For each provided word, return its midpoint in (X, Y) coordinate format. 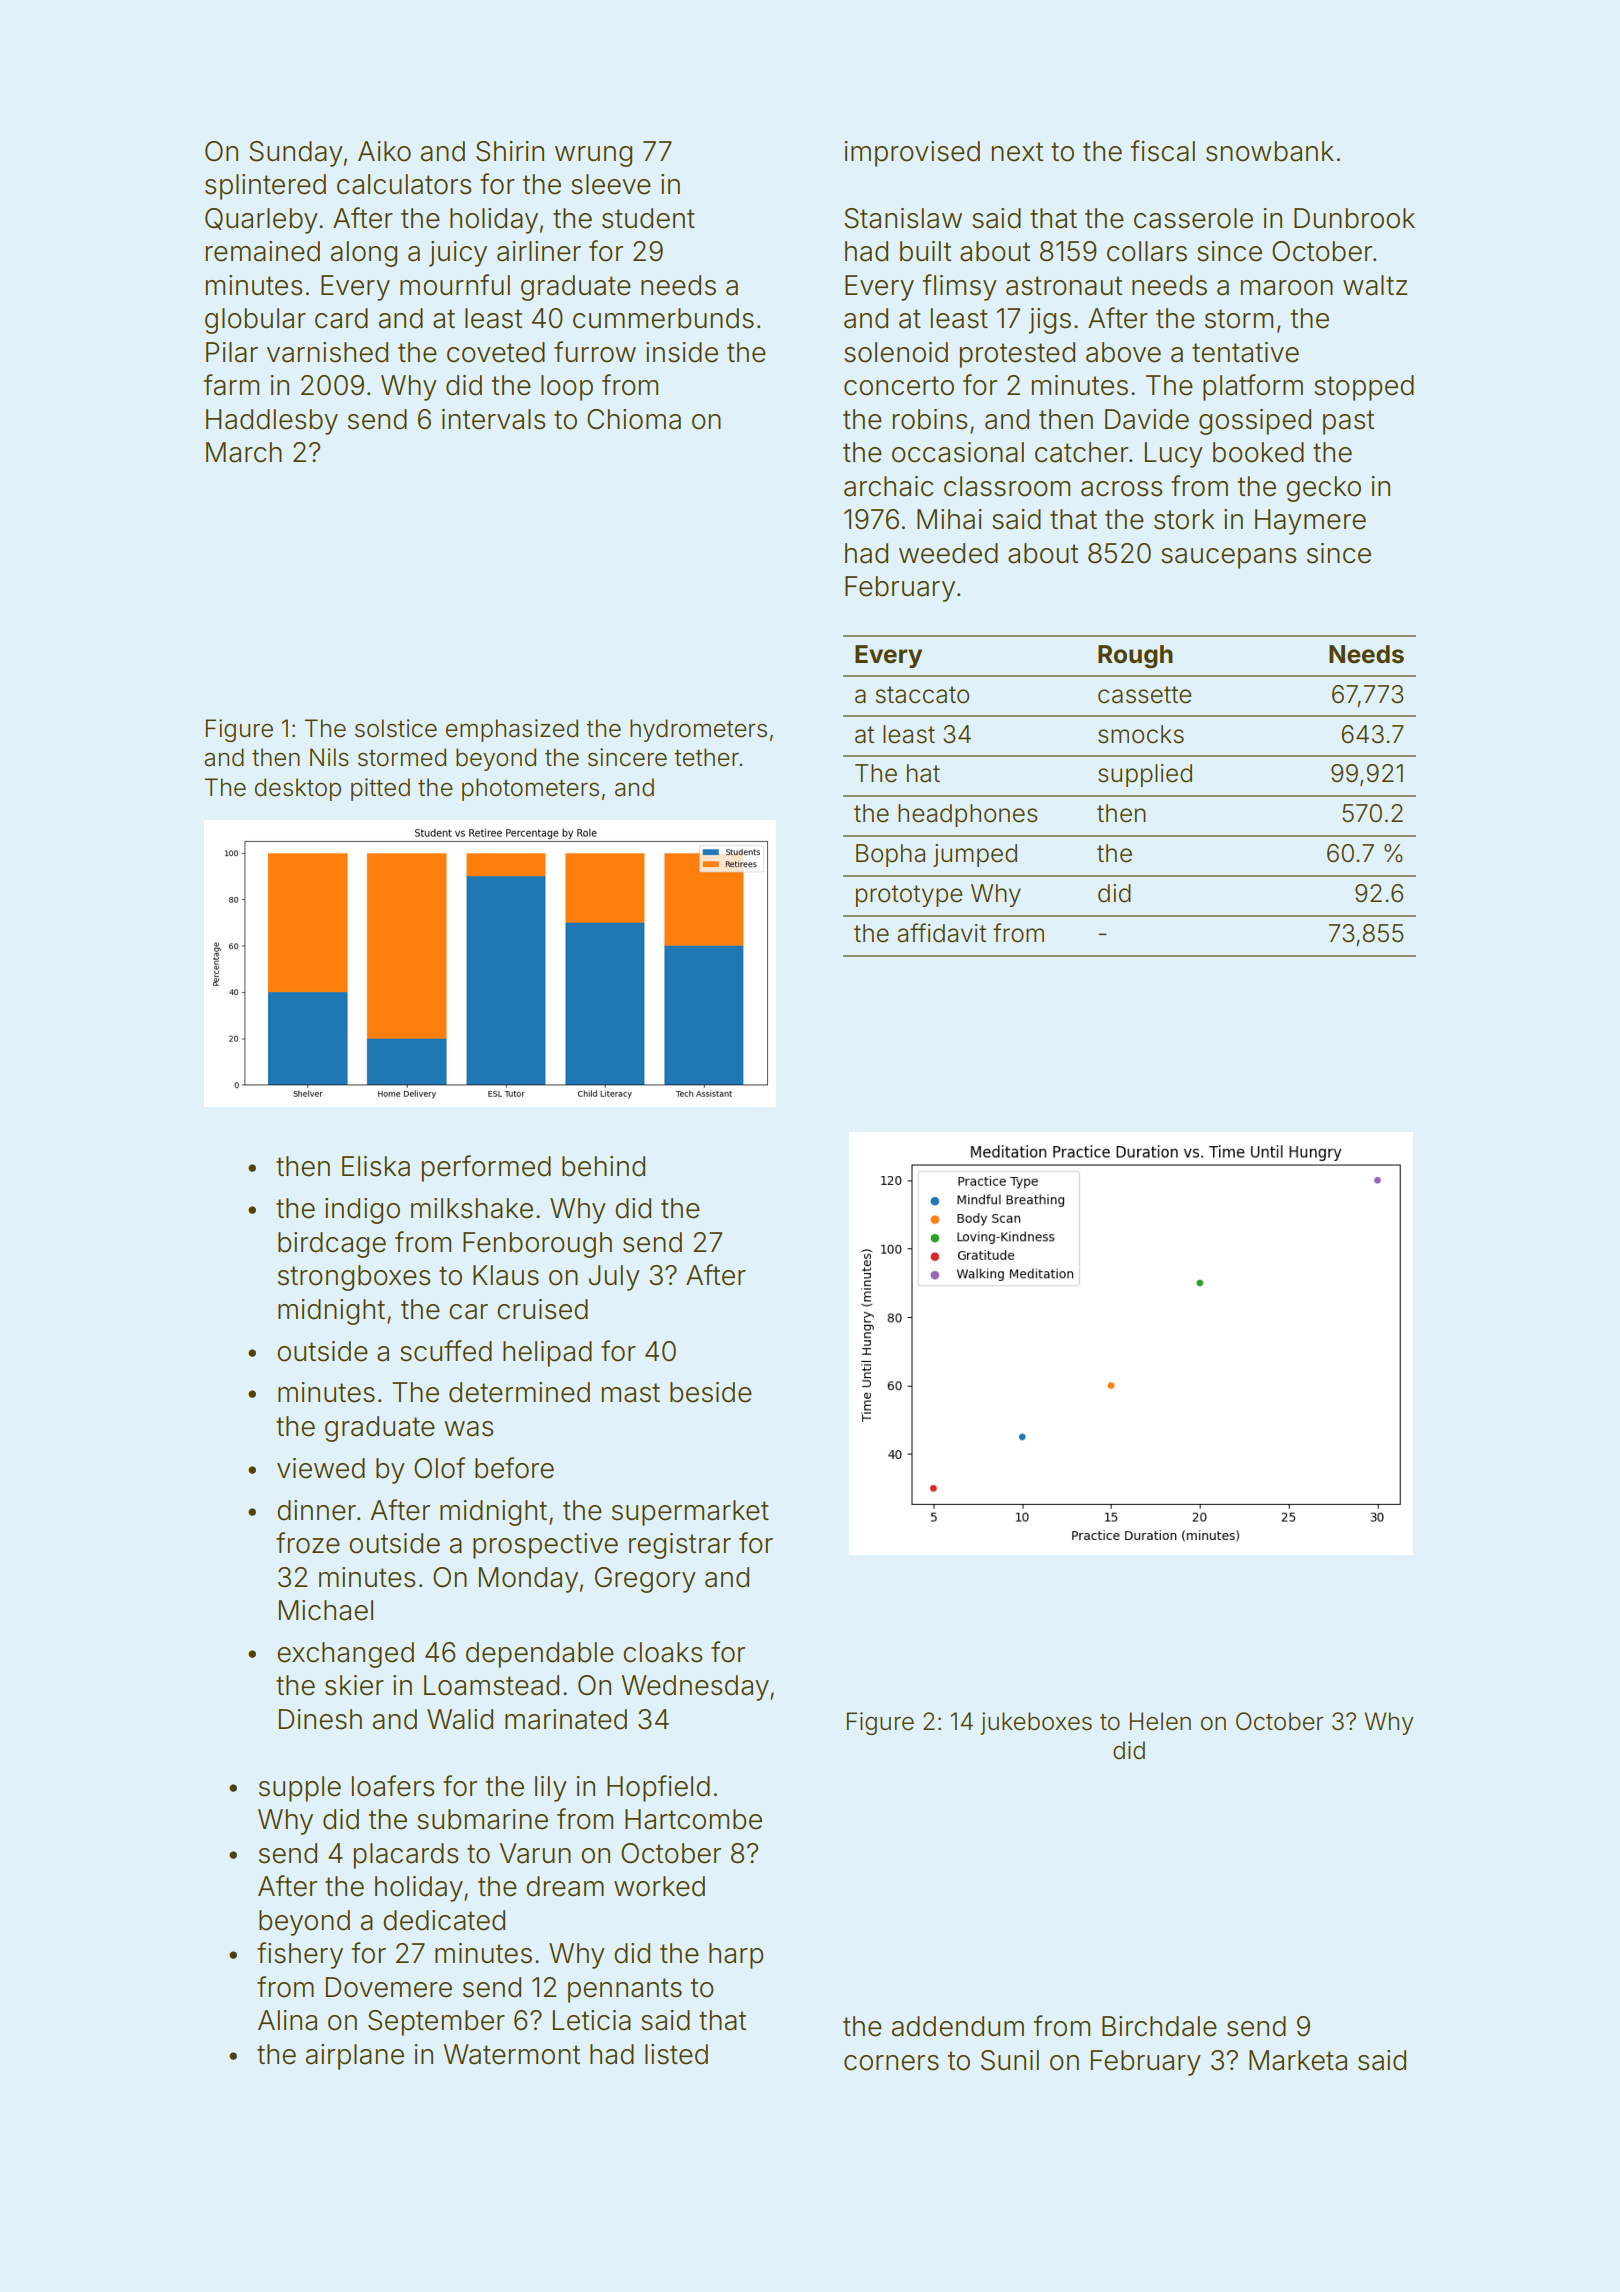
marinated (566, 1719)
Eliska (376, 1166)
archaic (888, 486)
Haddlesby (272, 422)
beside (711, 1392)
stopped (1364, 388)
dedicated (444, 1920)
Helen (1160, 1721)
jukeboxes (1036, 1723)
